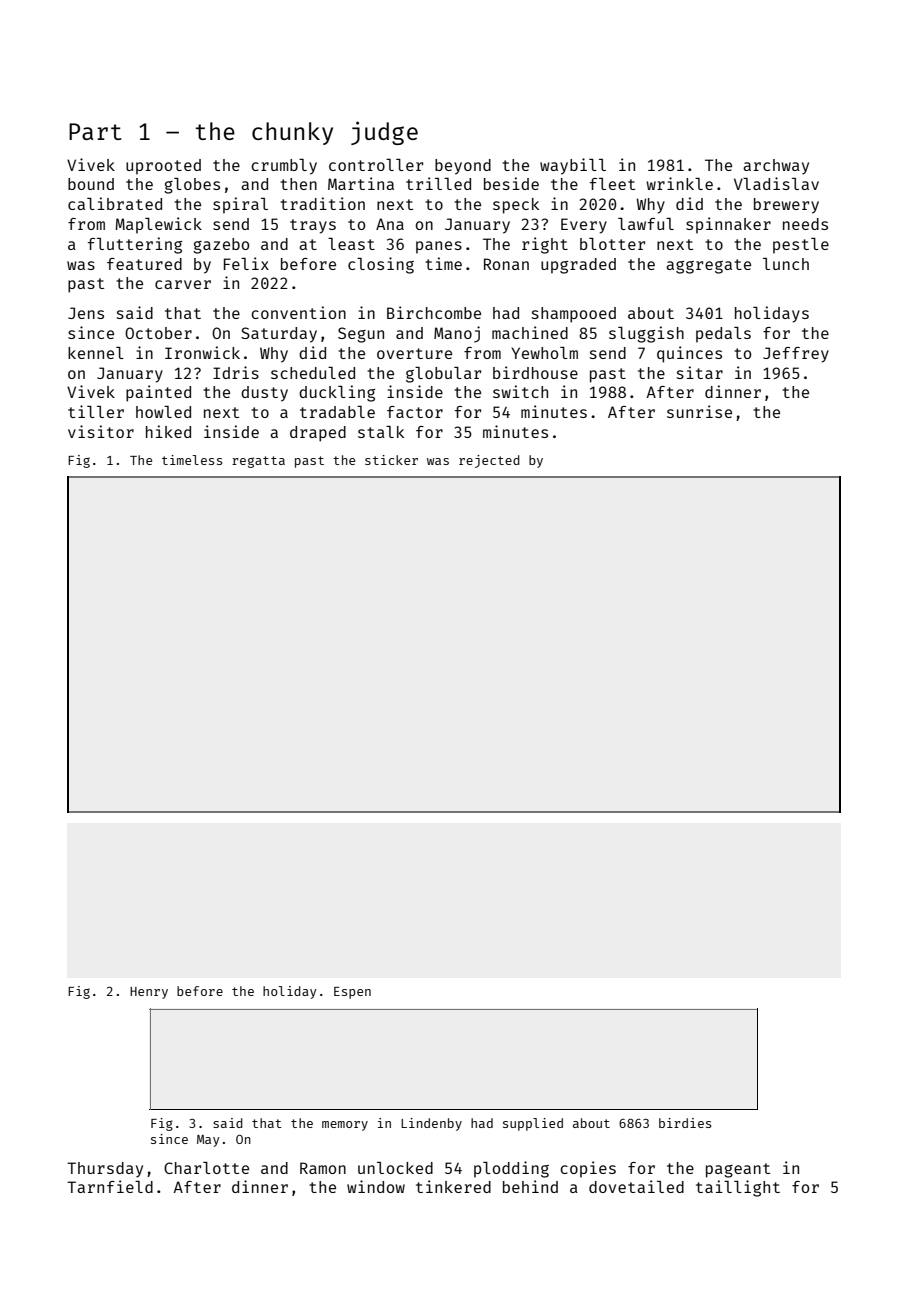 The image size is (908, 1316). I want to click on Espen, so click(352, 993).
